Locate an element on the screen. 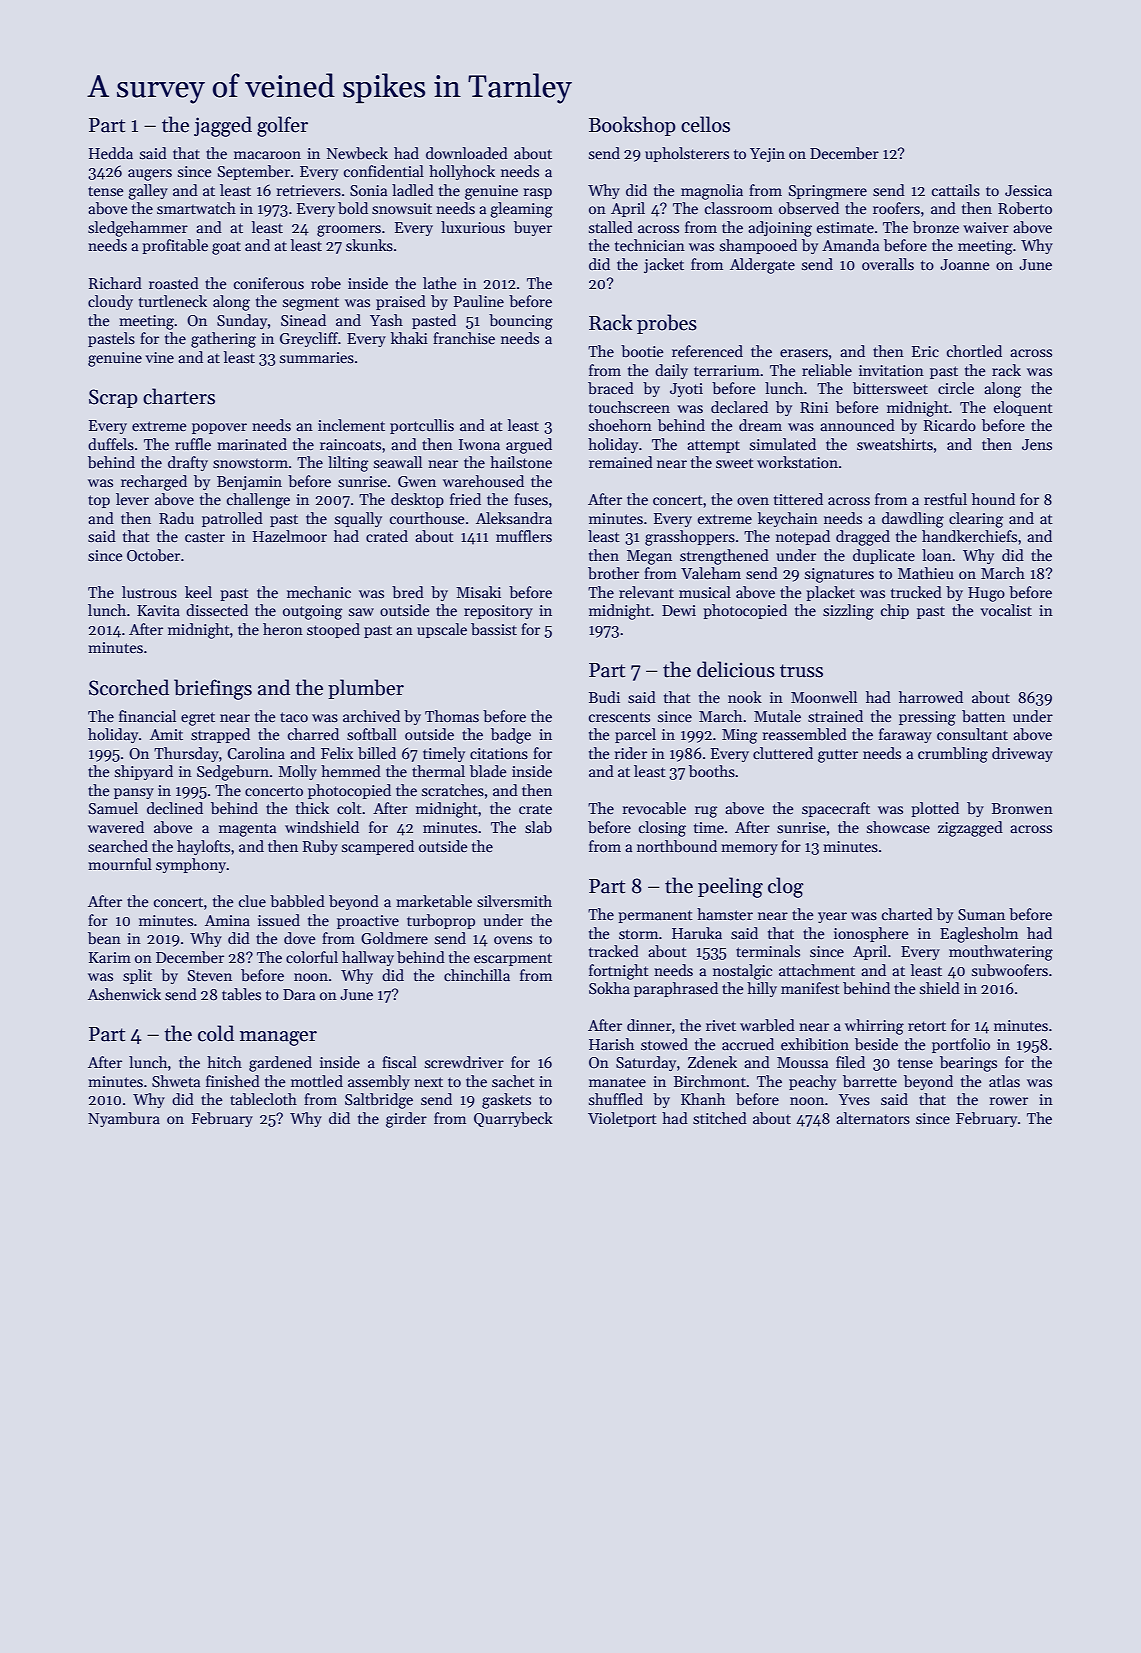 The height and width of the screenshot is (1653, 1141). mouthwatering is located at coordinates (1001, 953).
